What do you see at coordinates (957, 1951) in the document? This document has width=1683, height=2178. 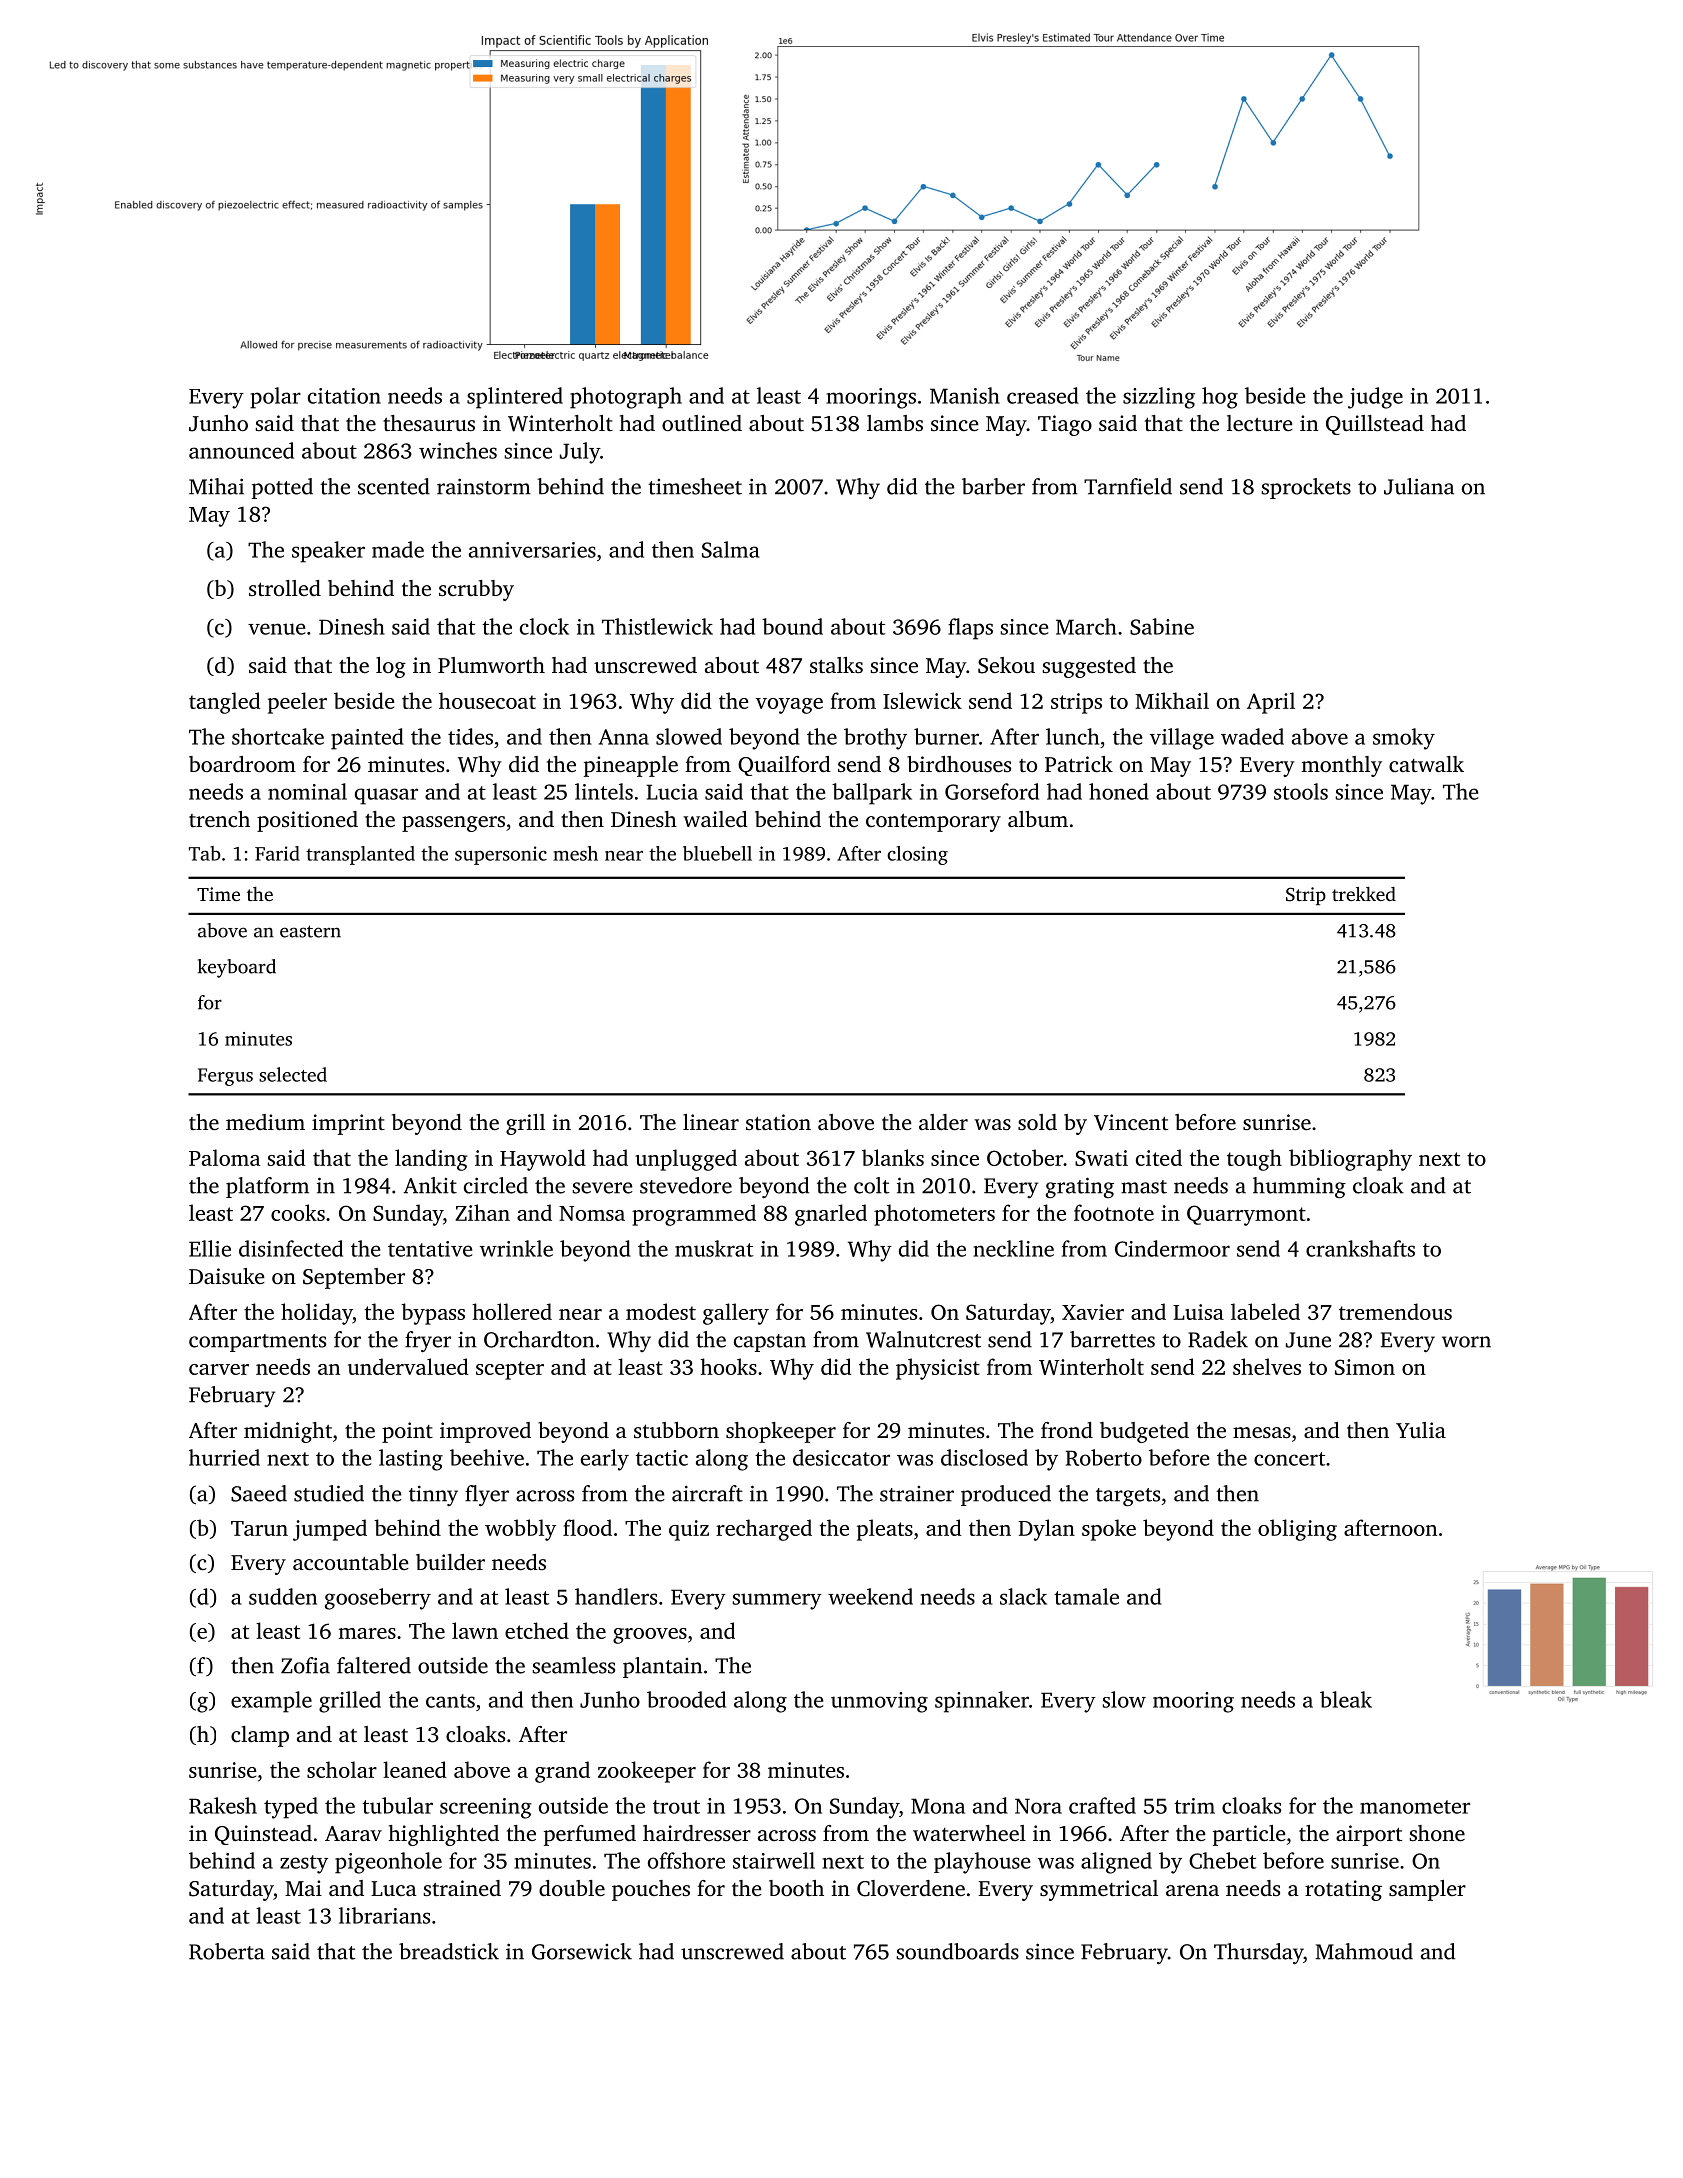 I see `soundboards` at bounding box center [957, 1951].
